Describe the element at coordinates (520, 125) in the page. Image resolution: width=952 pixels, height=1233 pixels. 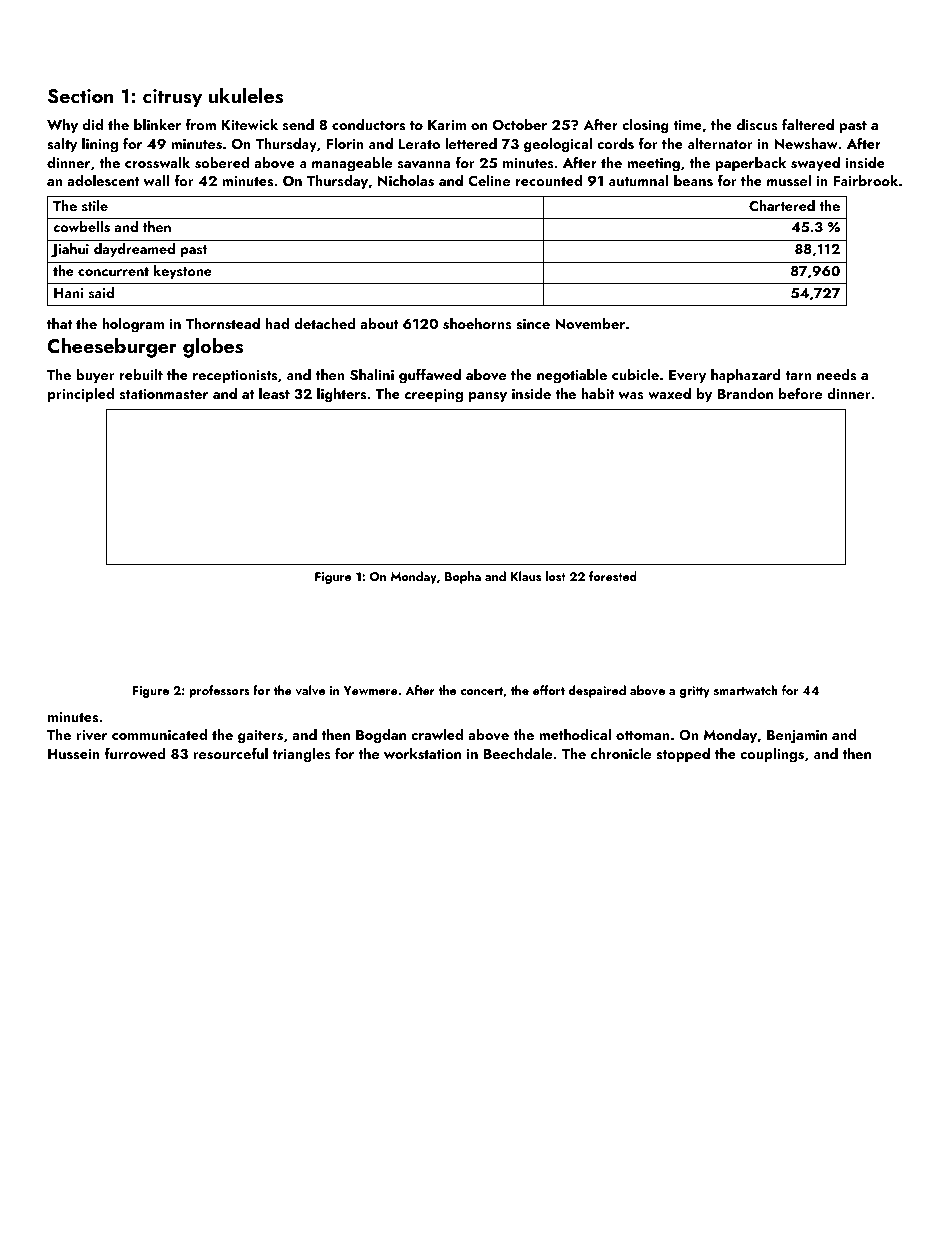
I see `October` at that location.
